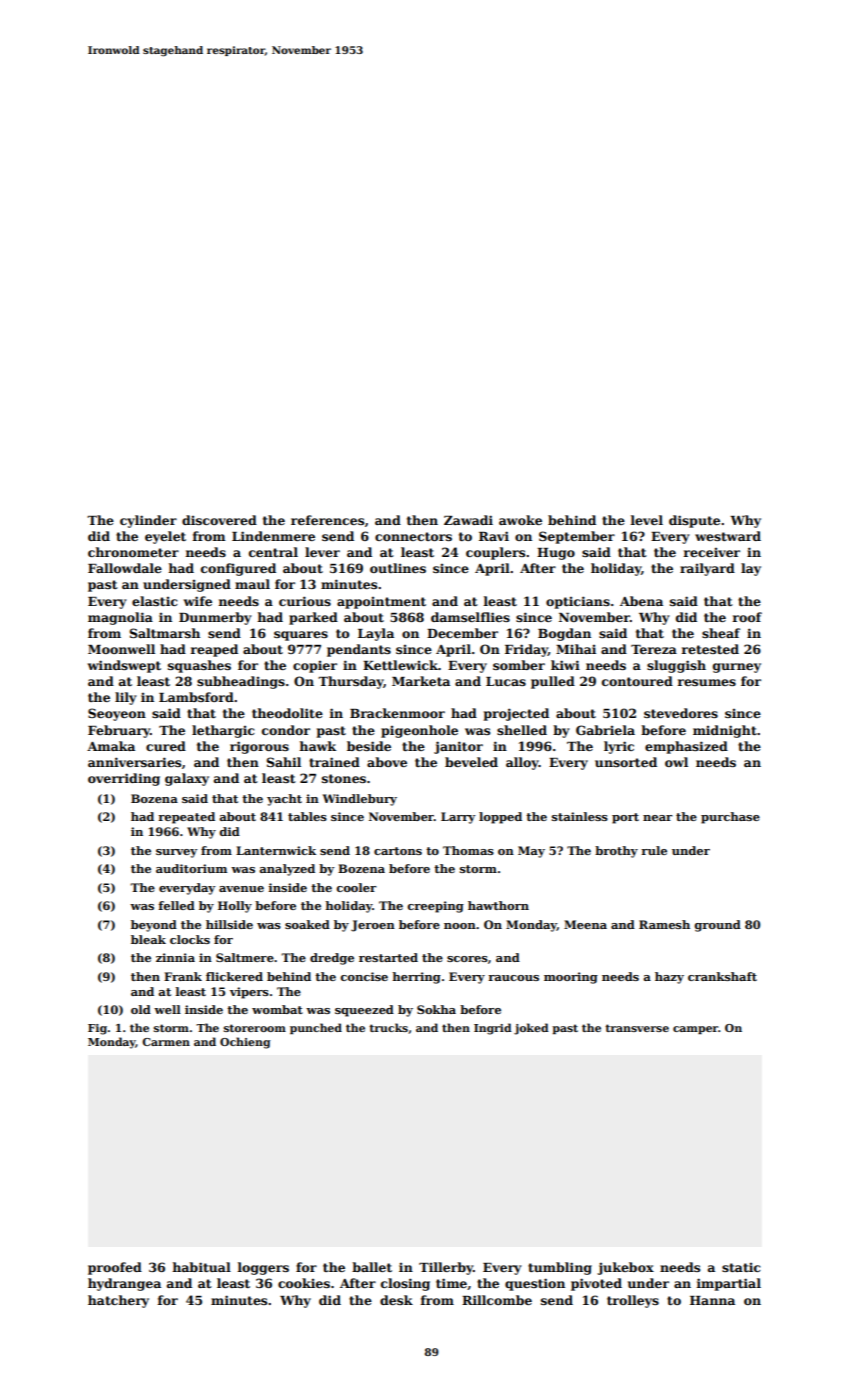 The image size is (849, 1400). What do you see at coordinates (372, 1267) in the document?
I see `ballet` at bounding box center [372, 1267].
